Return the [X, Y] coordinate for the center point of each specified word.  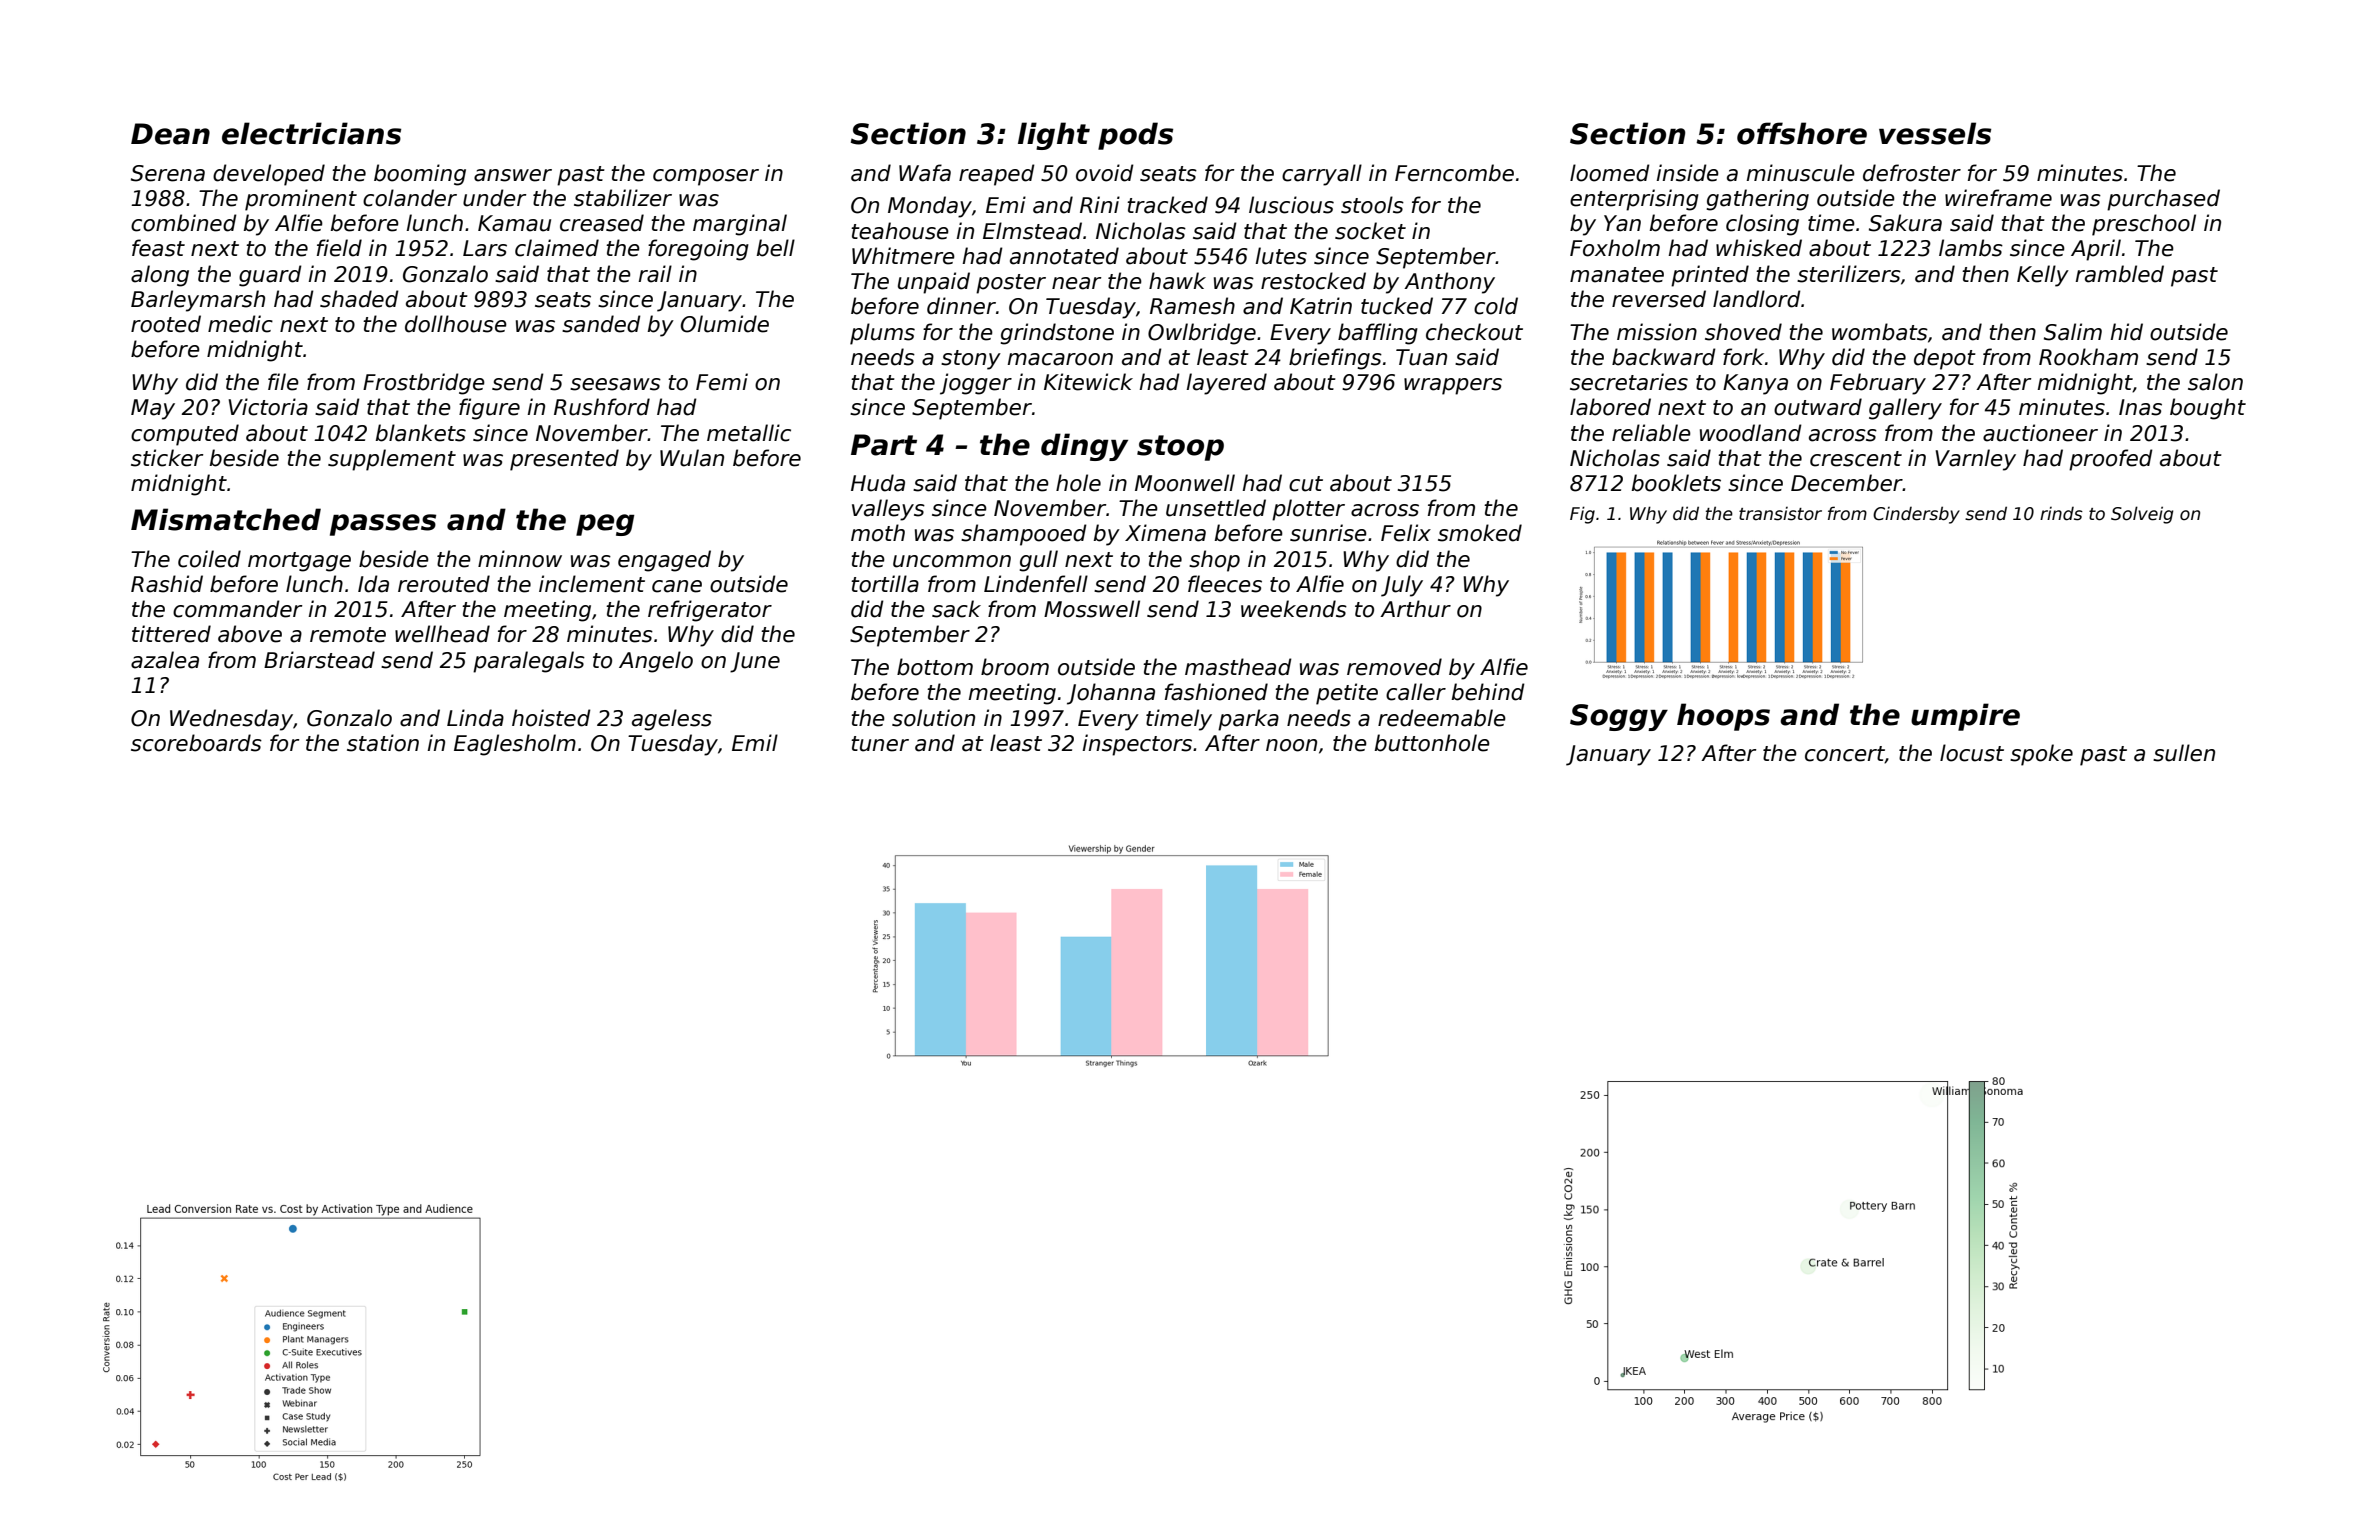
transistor [1780, 514]
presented [564, 460]
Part [884, 445]
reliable [1651, 433]
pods [1135, 136]
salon [2215, 382]
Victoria [268, 407]
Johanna [1111, 694]
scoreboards [196, 743]
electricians [311, 133]
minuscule [1800, 173]
